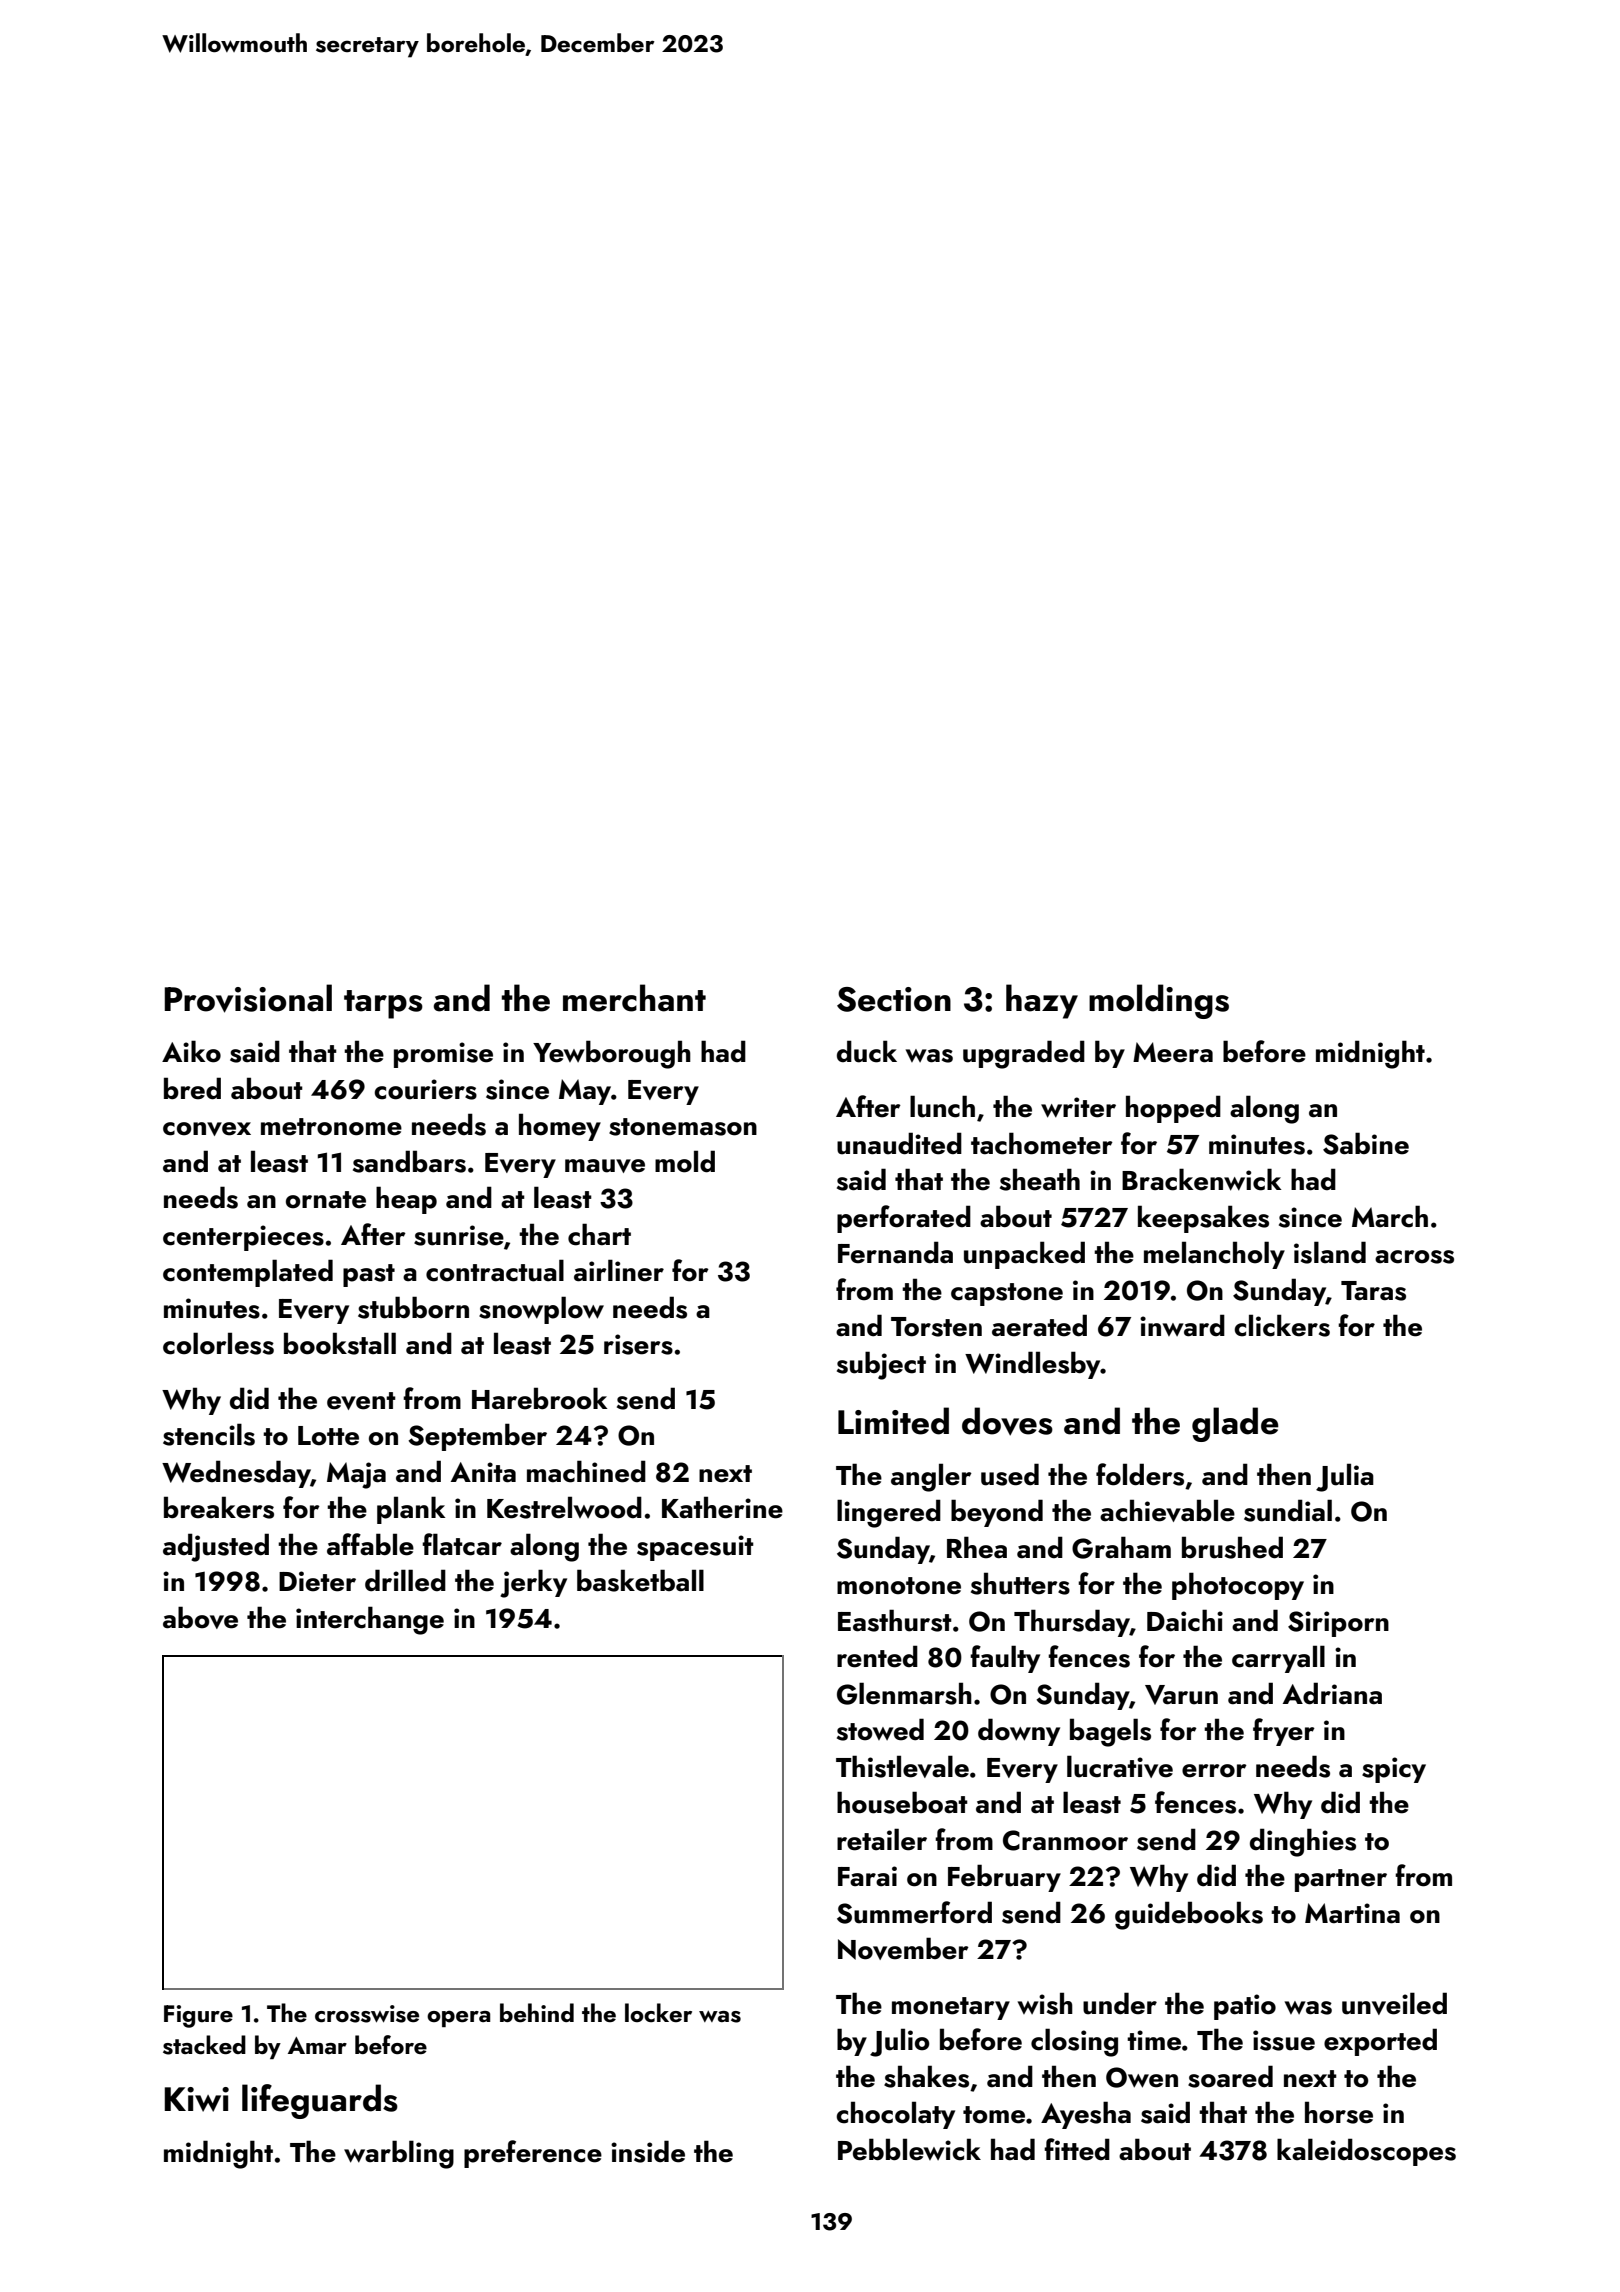  Describe the element at coordinates (881, 1365) in the screenshot. I see `subject` at that location.
